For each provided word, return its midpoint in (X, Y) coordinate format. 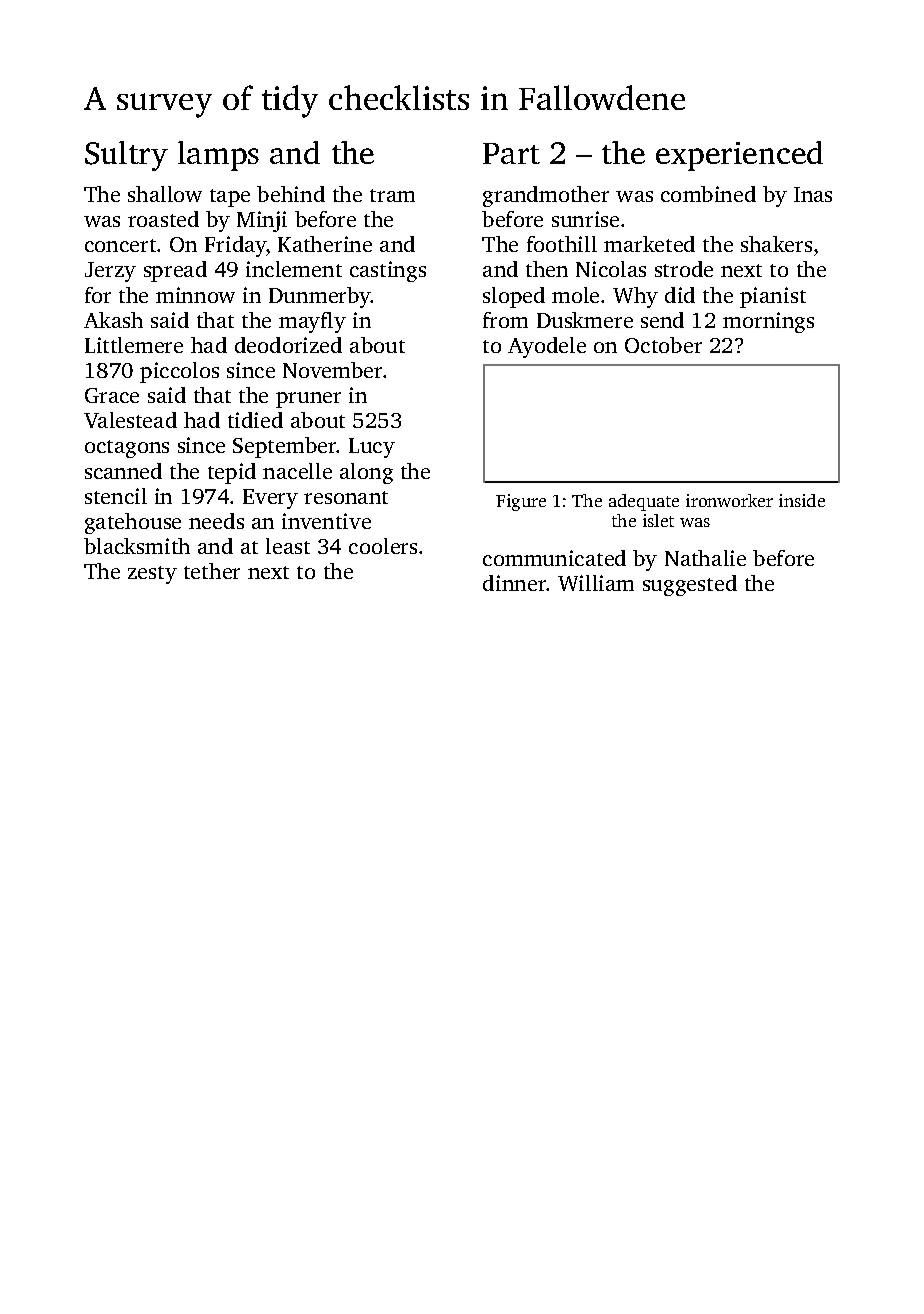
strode (684, 269)
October (663, 345)
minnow (195, 295)
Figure (521, 502)
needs (216, 521)
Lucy (372, 448)
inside (802, 500)
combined (708, 194)
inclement (294, 269)
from (505, 320)
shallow (165, 194)
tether (212, 571)
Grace (112, 395)
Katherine (325, 244)
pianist (773, 297)
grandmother (546, 196)
